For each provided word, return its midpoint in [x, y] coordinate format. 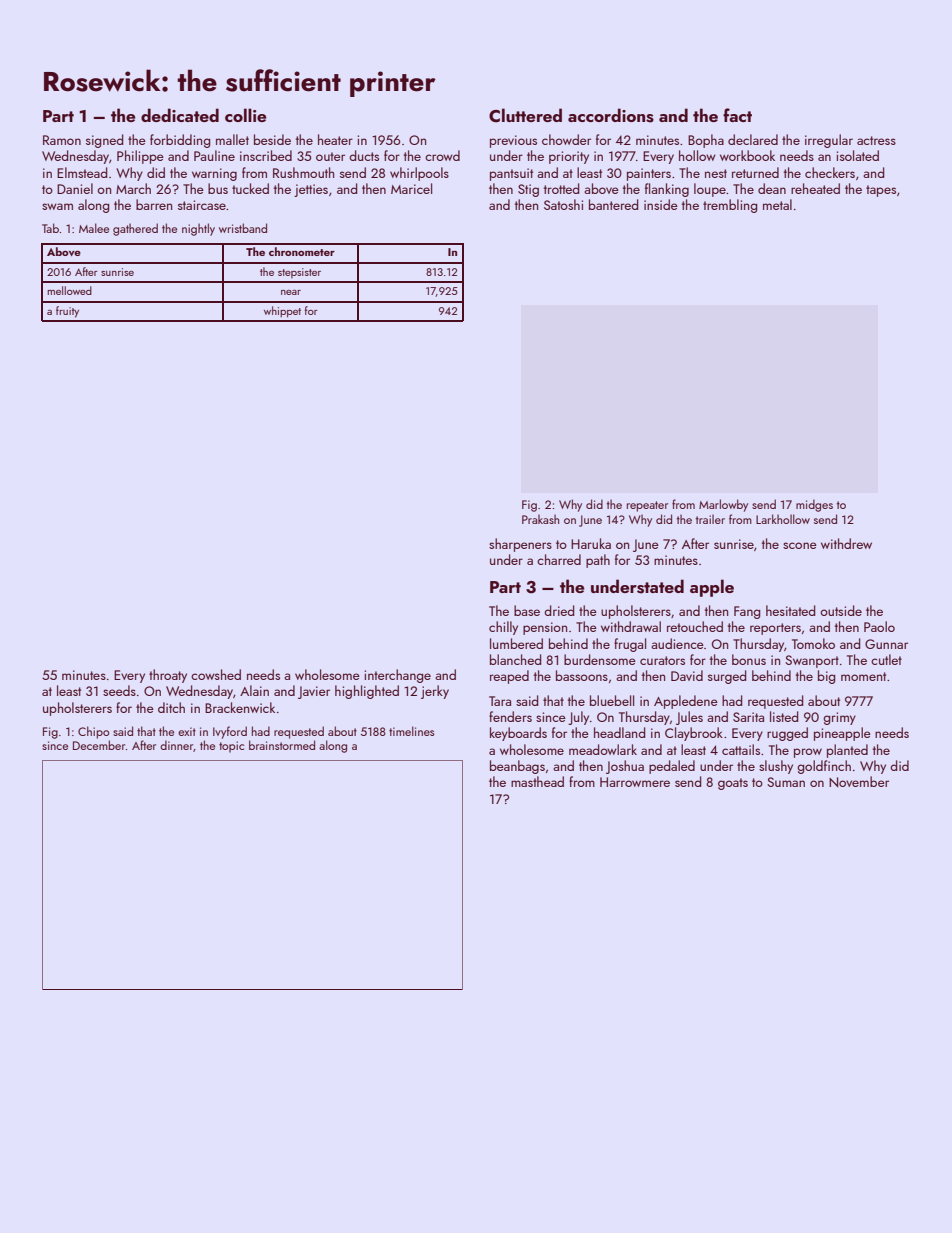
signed [105, 141]
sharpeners [520, 545]
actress [876, 140]
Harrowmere [635, 782]
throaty [168, 676]
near [291, 292]
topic [232, 747]
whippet [282, 312]
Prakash [540, 519]
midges [814, 505]
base [527, 610]
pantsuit [511, 174]
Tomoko [813, 643]
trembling [730, 206]
